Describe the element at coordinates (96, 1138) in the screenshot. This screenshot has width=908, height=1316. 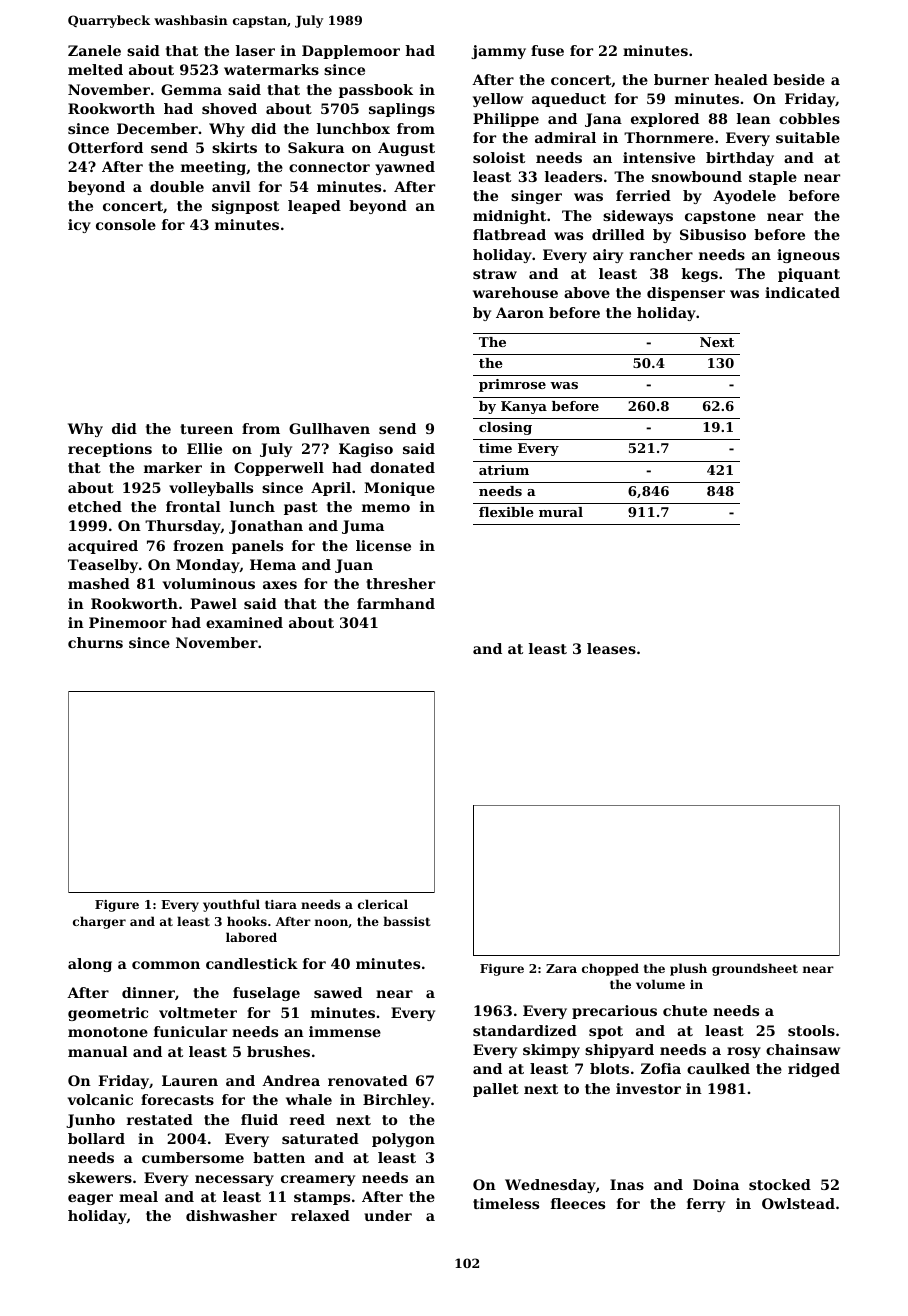
I see `bollard` at that location.
